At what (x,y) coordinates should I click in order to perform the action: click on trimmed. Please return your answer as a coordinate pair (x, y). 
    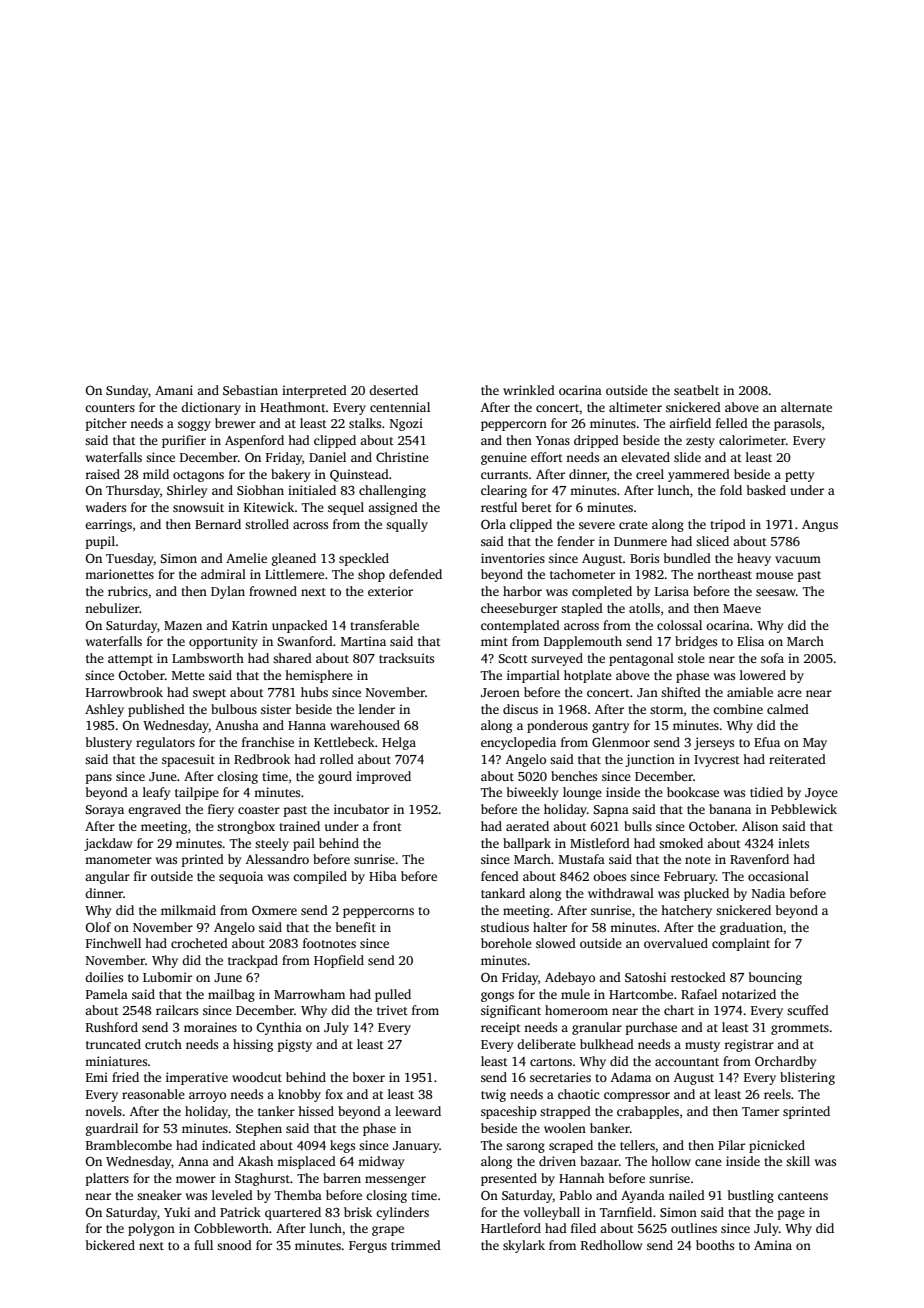
    Looking at the image, I should click on (416, 1245).
